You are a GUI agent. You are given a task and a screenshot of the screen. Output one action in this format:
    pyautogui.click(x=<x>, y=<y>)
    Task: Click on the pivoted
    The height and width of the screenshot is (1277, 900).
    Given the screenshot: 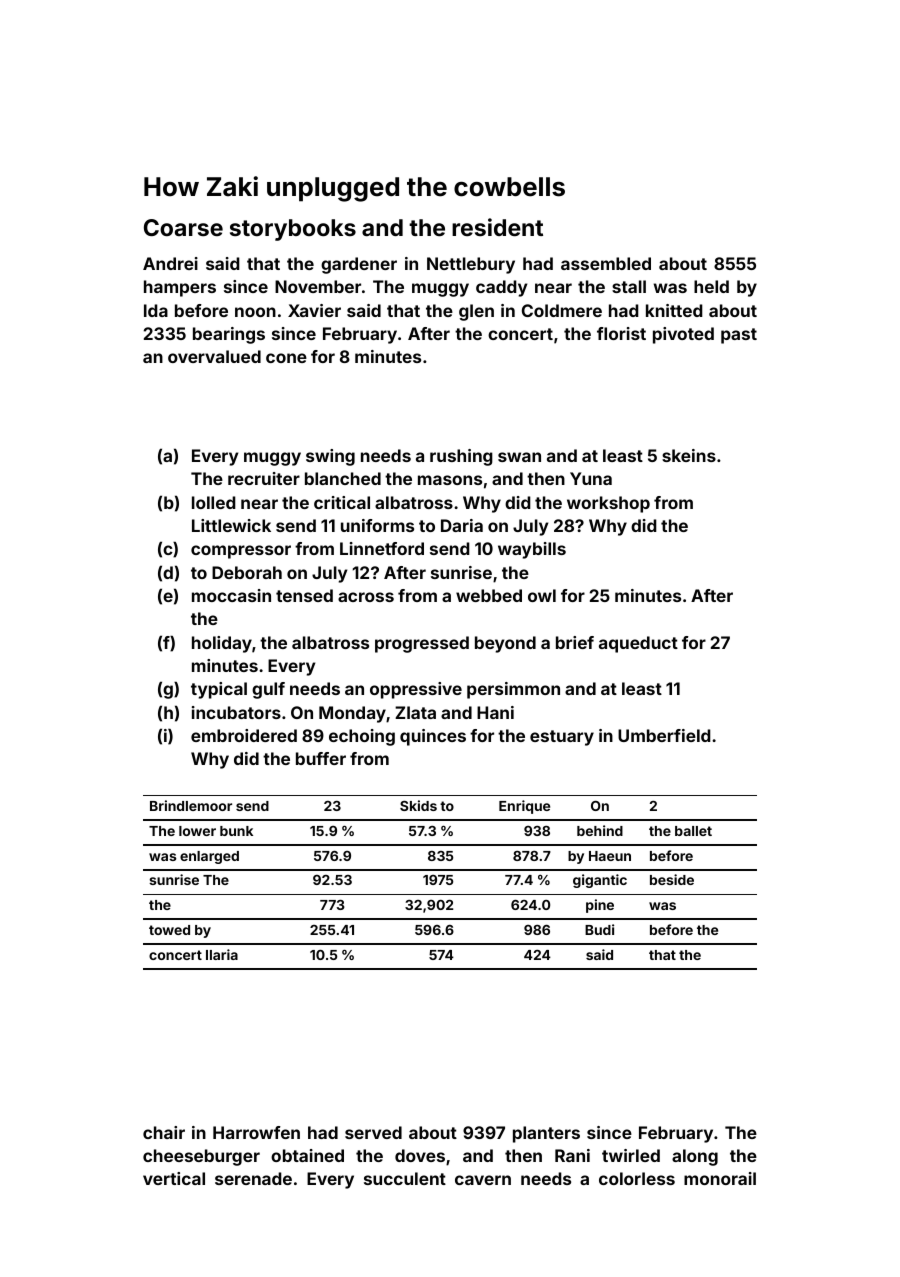 What is the action you would take?
    pyautogui.click(x=683, y=335)
